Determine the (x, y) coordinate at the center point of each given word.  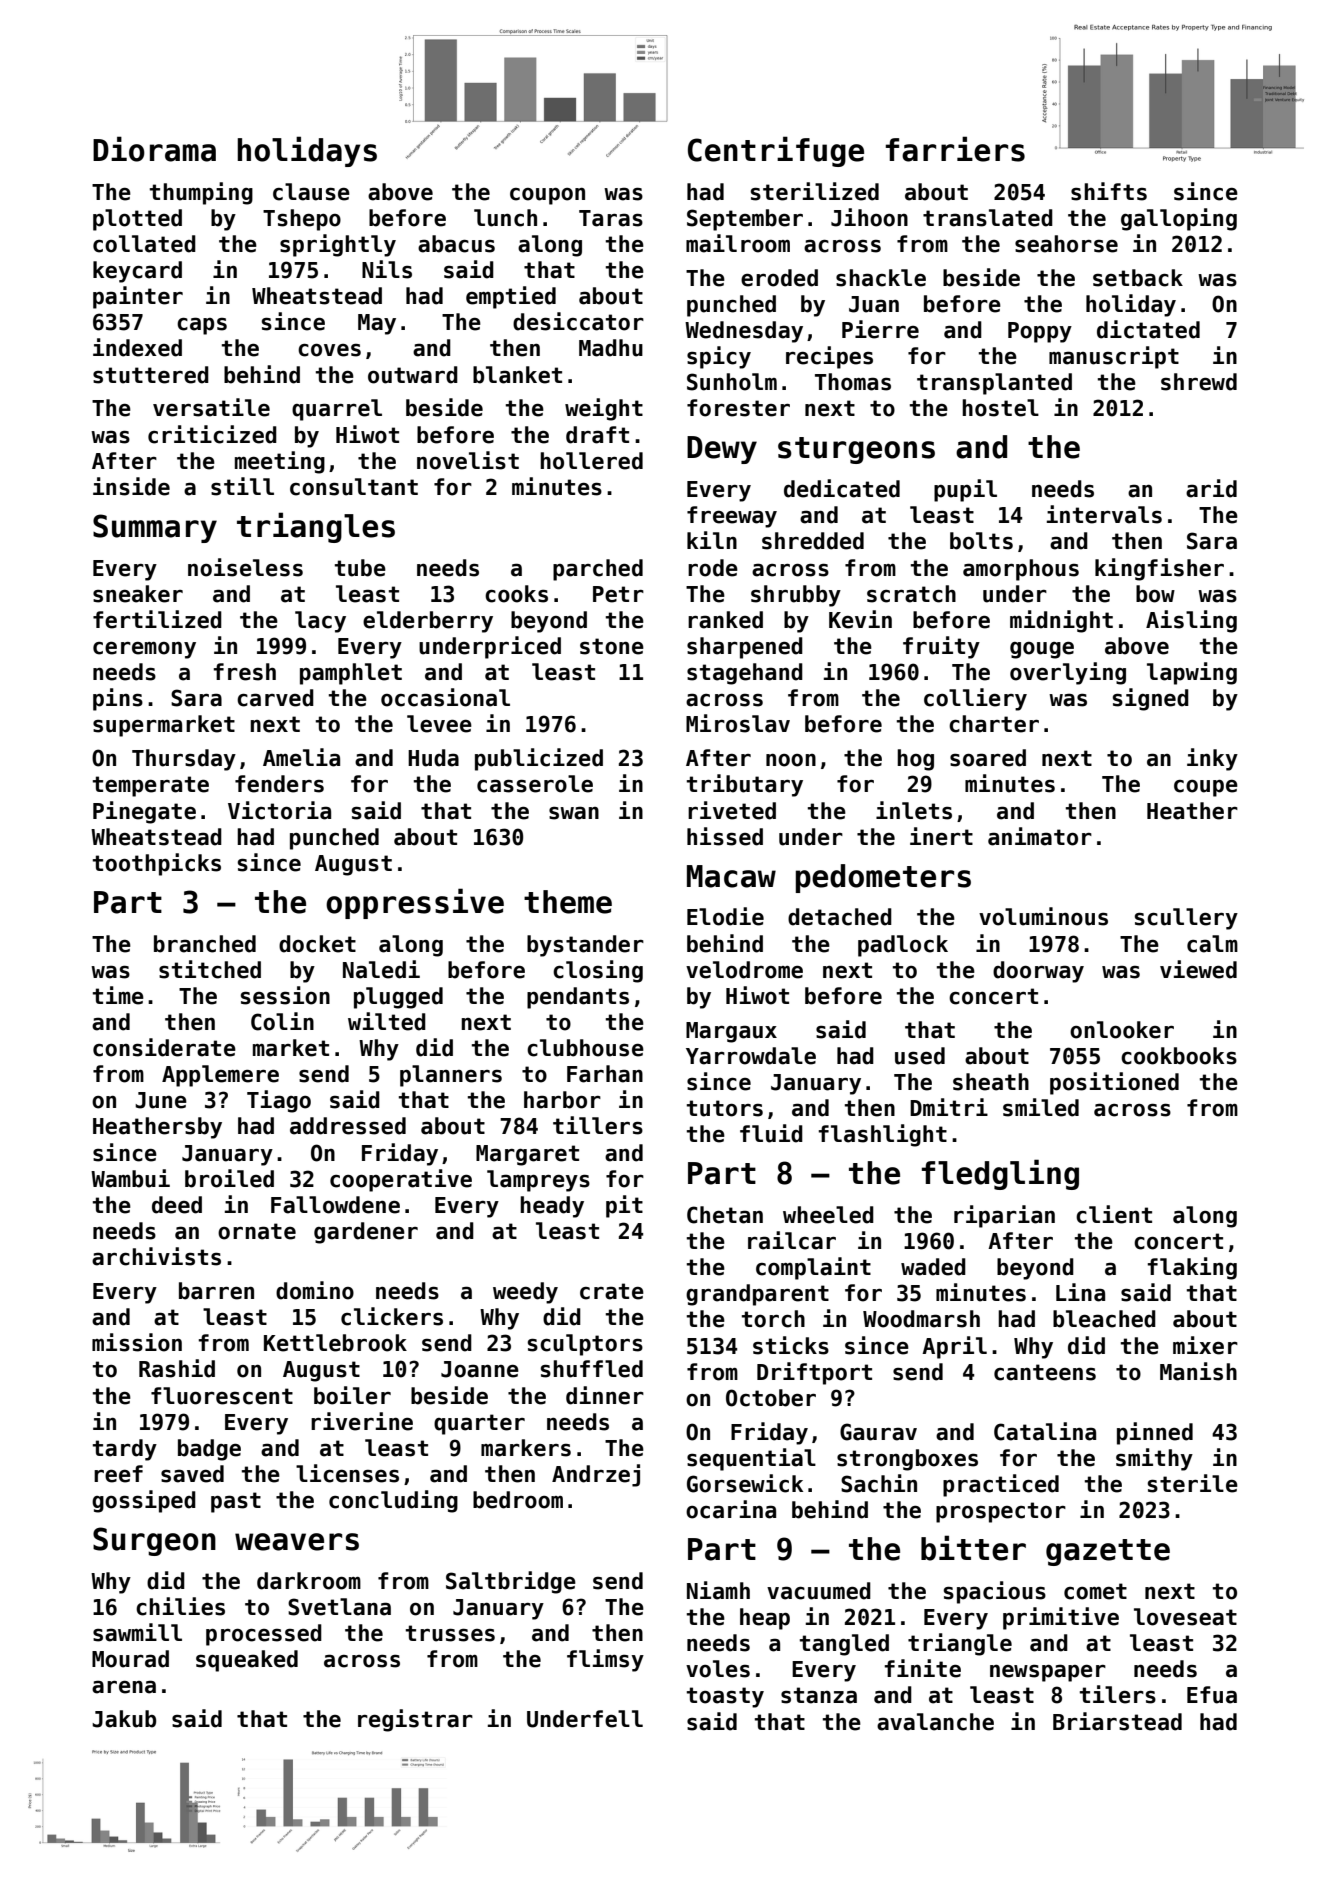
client (1114, 1214)
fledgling (1000, 1174)
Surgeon (154, 1541)
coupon (547, 196)
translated (988, 218)
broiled (229, 1178)
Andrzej (596, 1475)
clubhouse (585, 1048)
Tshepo (302, 220)
